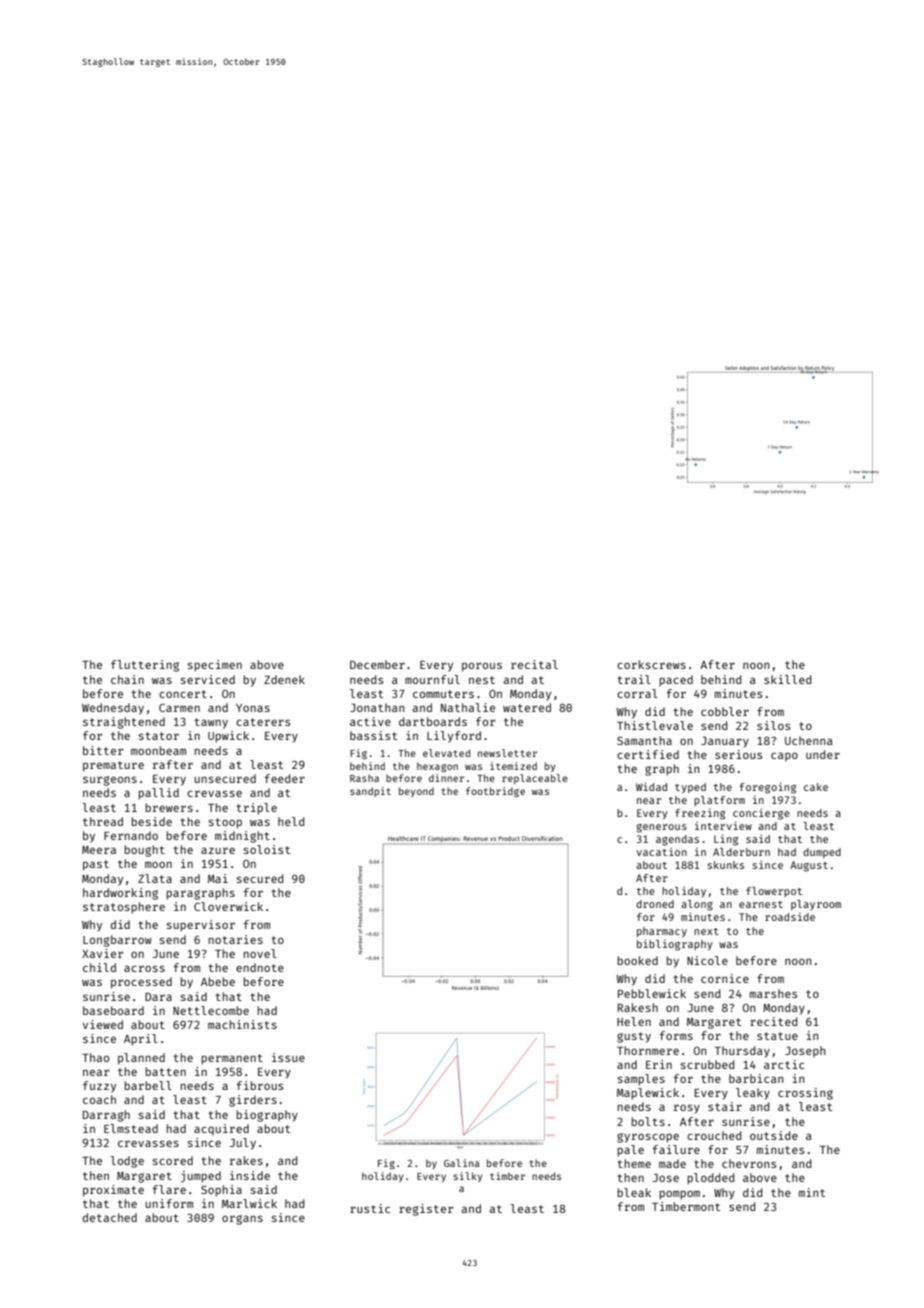 The height and width of the document is (1308, 924). Describe the element at coordinates (288, 1057) in the document. I see `issue` at that location.
